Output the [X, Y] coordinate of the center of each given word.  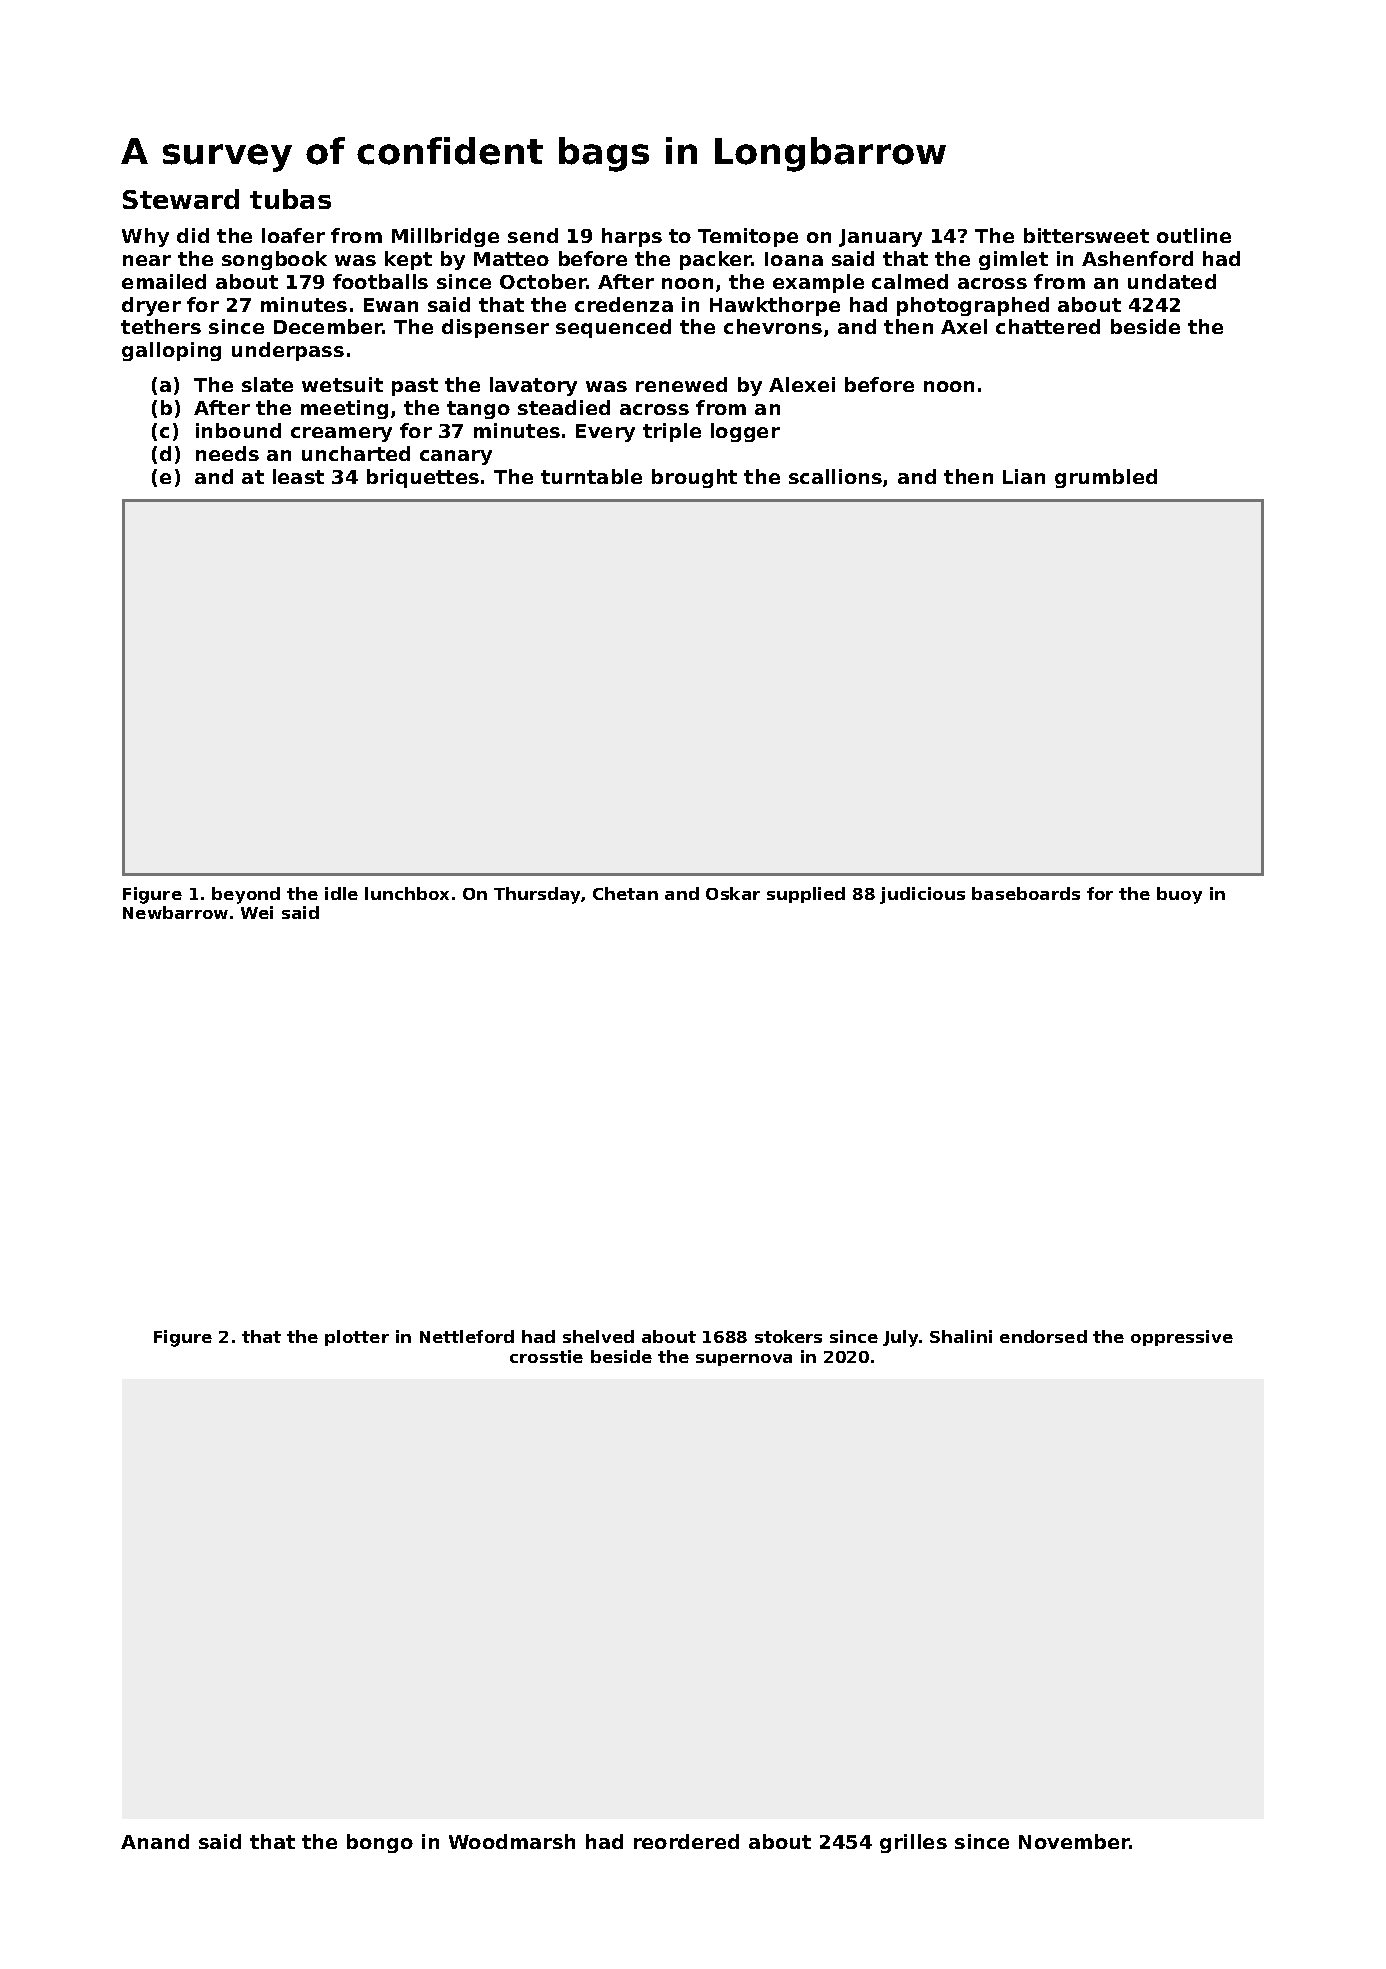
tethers [161, 326]
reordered [686, 1841]
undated [1172, 281]
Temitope [748, 237]
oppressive [1182, 1338]
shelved [598, 1336]
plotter [357, 1338]
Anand [155, 1841]
